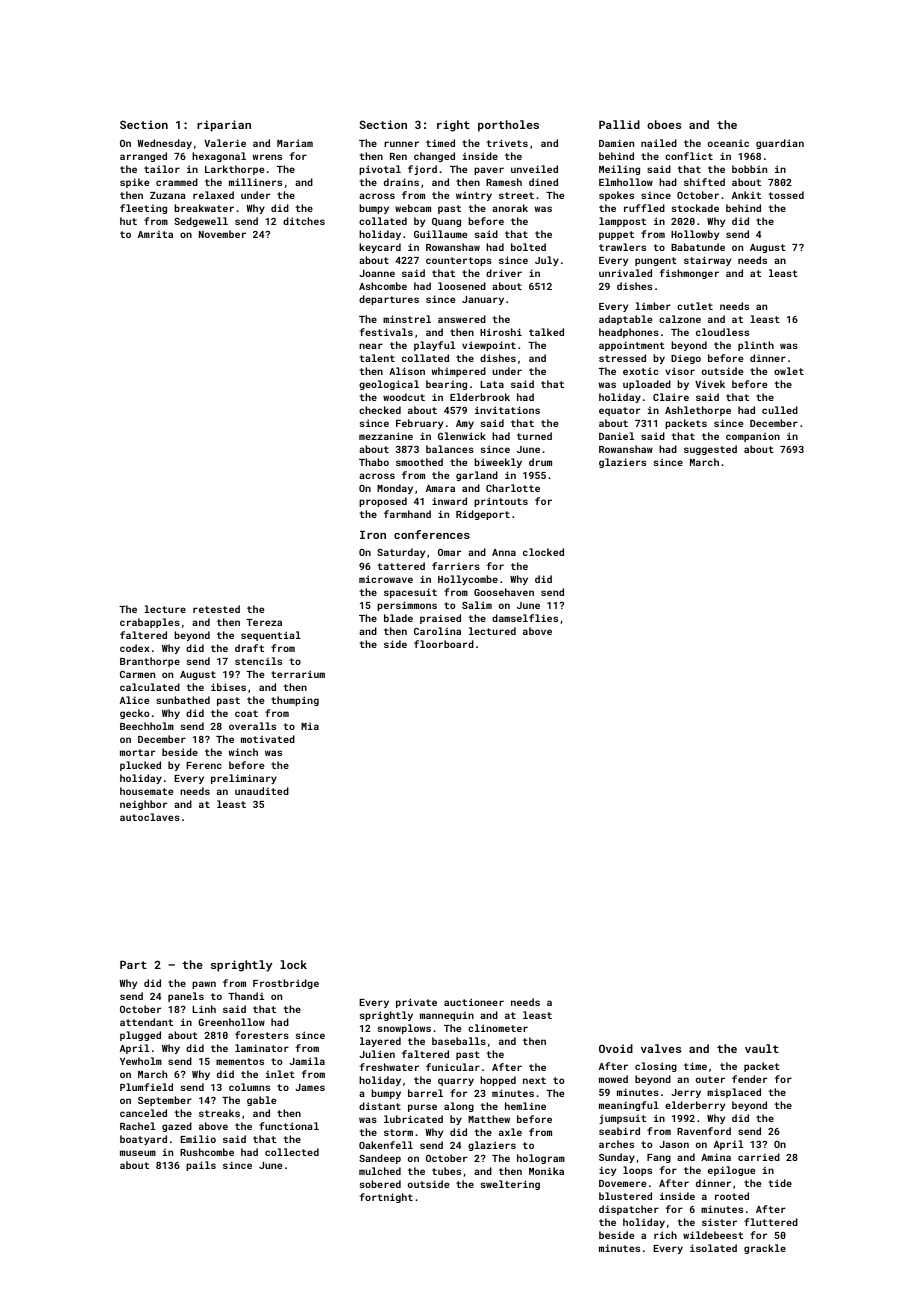 The image size is (924, 1308). I want to click on fender, so click(749, 1079).
